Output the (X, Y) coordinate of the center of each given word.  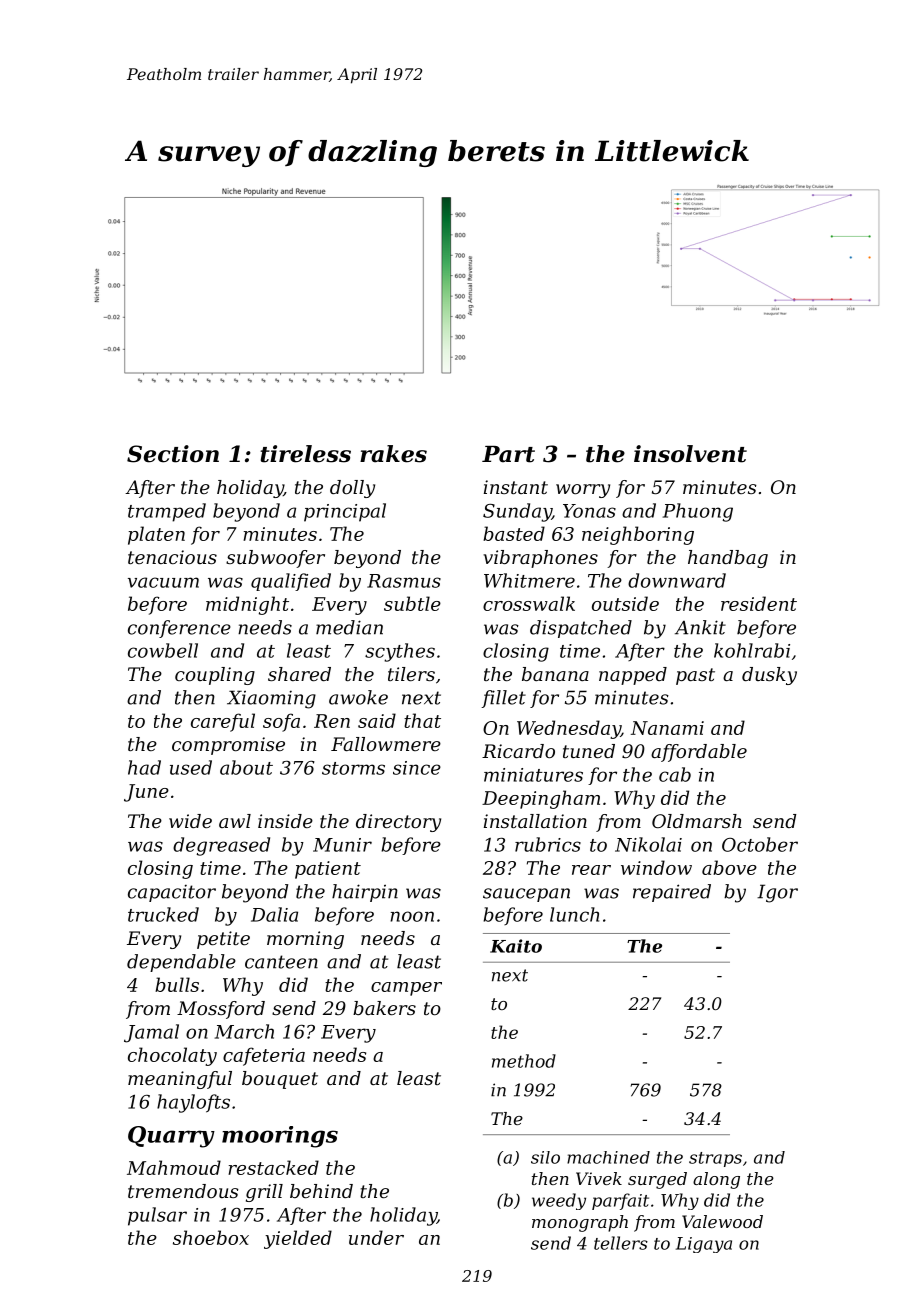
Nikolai (648, 844)
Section (173, 454)
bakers (384, 1008)
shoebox (211, 1237)
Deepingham (541, 799)
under (376, 1237)
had (144, 767)
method (524, 1061)
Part (508, 454)
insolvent (690, 454)
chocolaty (172, 1056)
